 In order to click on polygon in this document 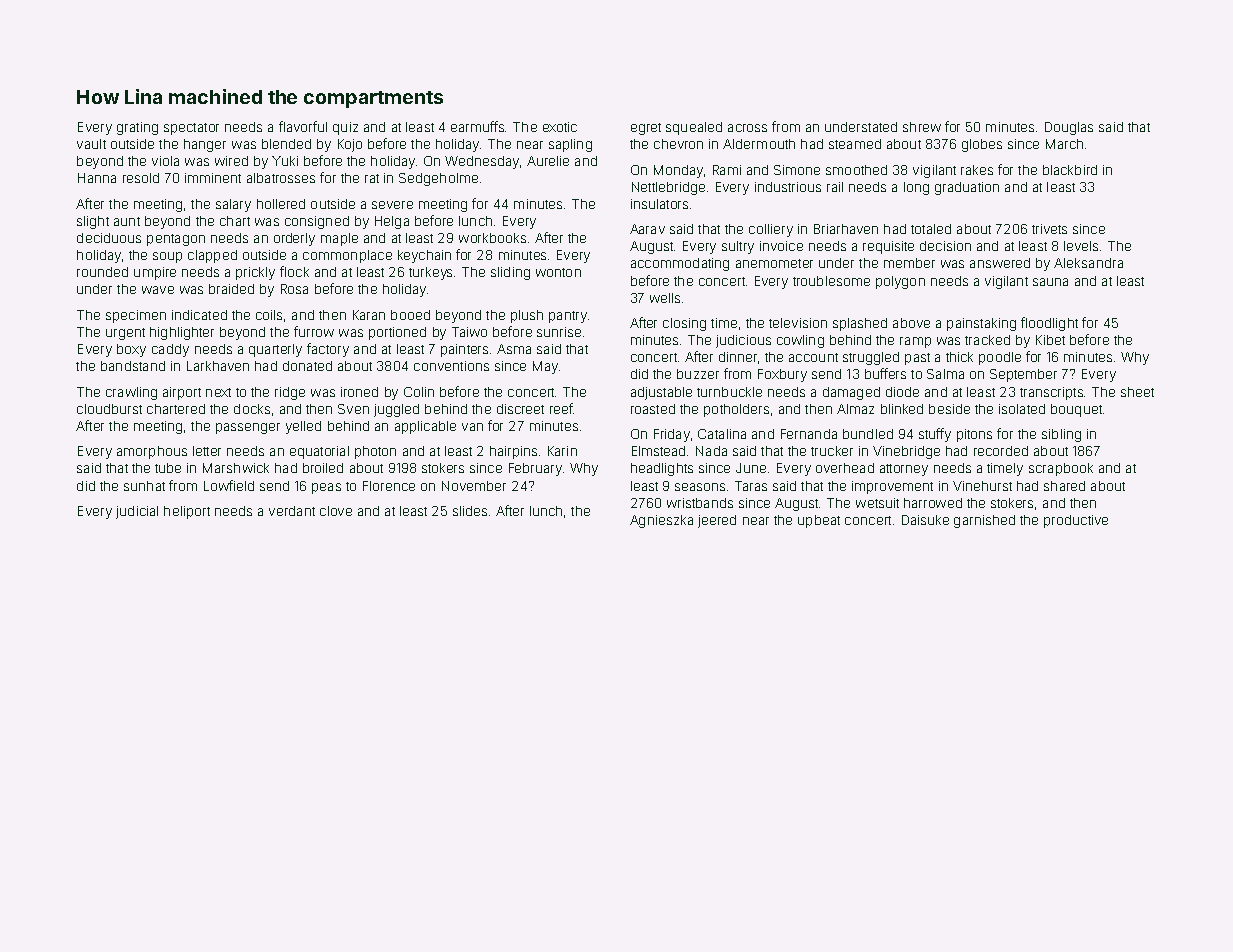, I will do `click(900, 282)`.
